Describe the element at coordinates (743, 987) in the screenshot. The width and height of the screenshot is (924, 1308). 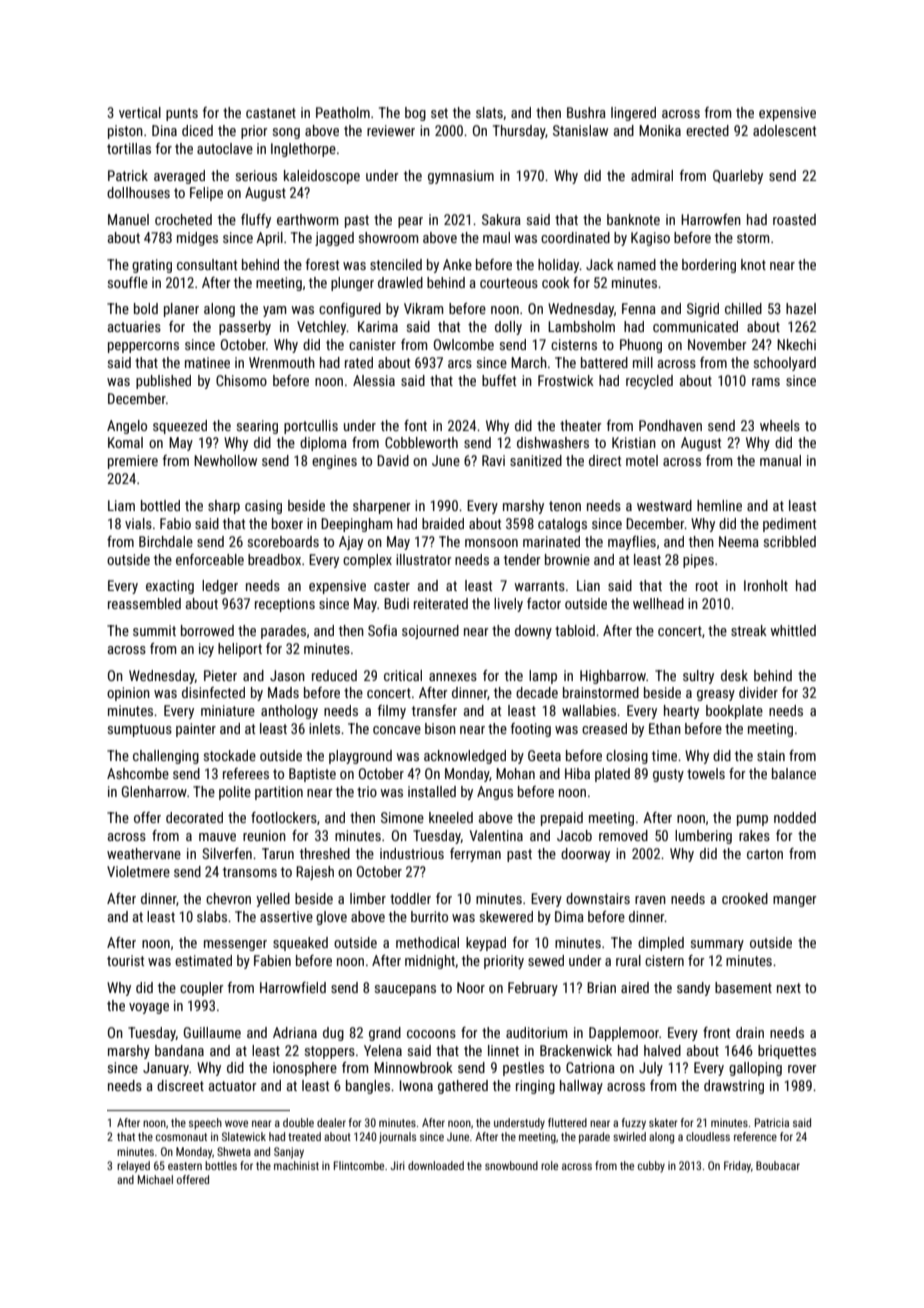
I see `basement` at that location.
